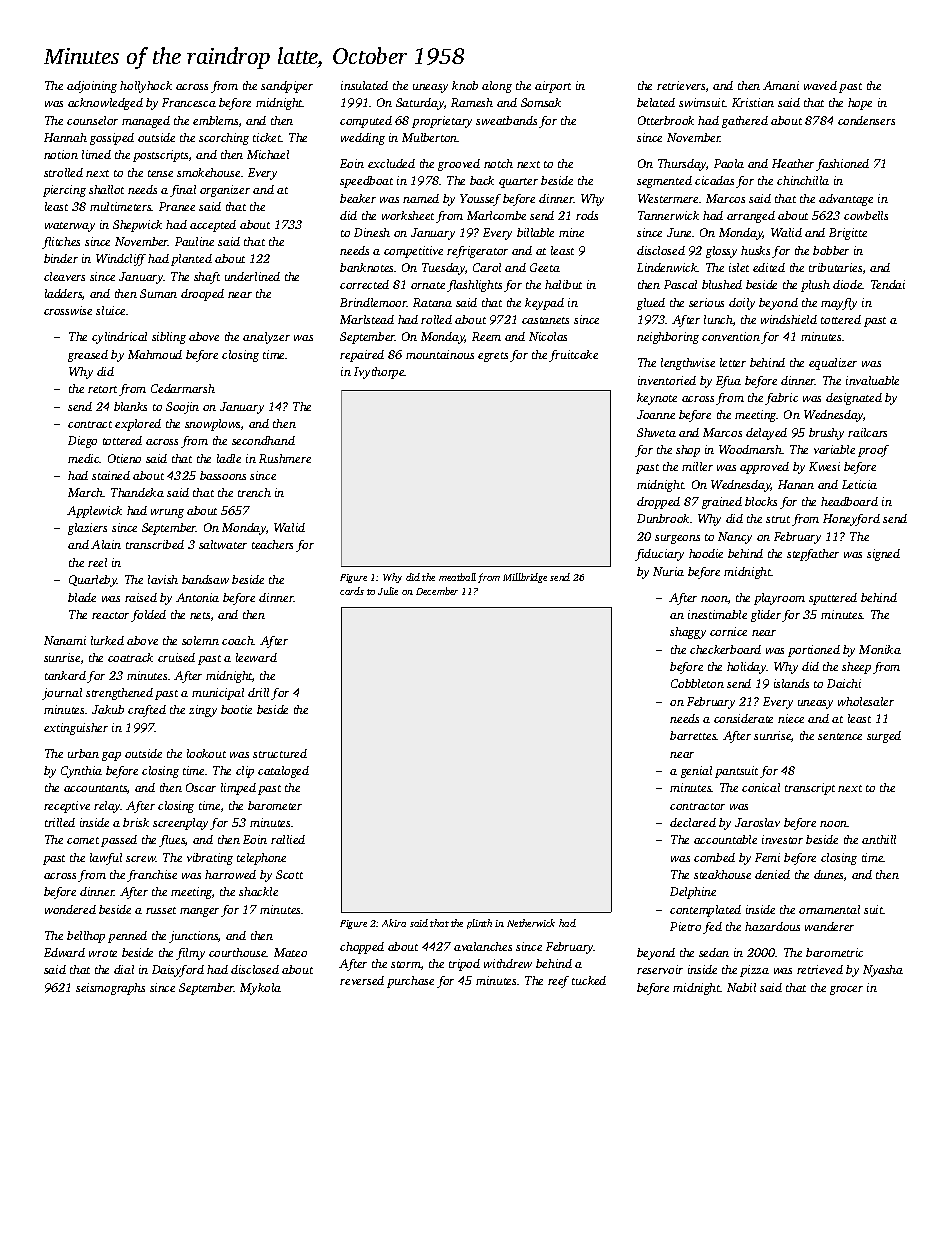 This screenshot has height=1233, width=952. I want to click on Cynthia, so click(81, 772).
